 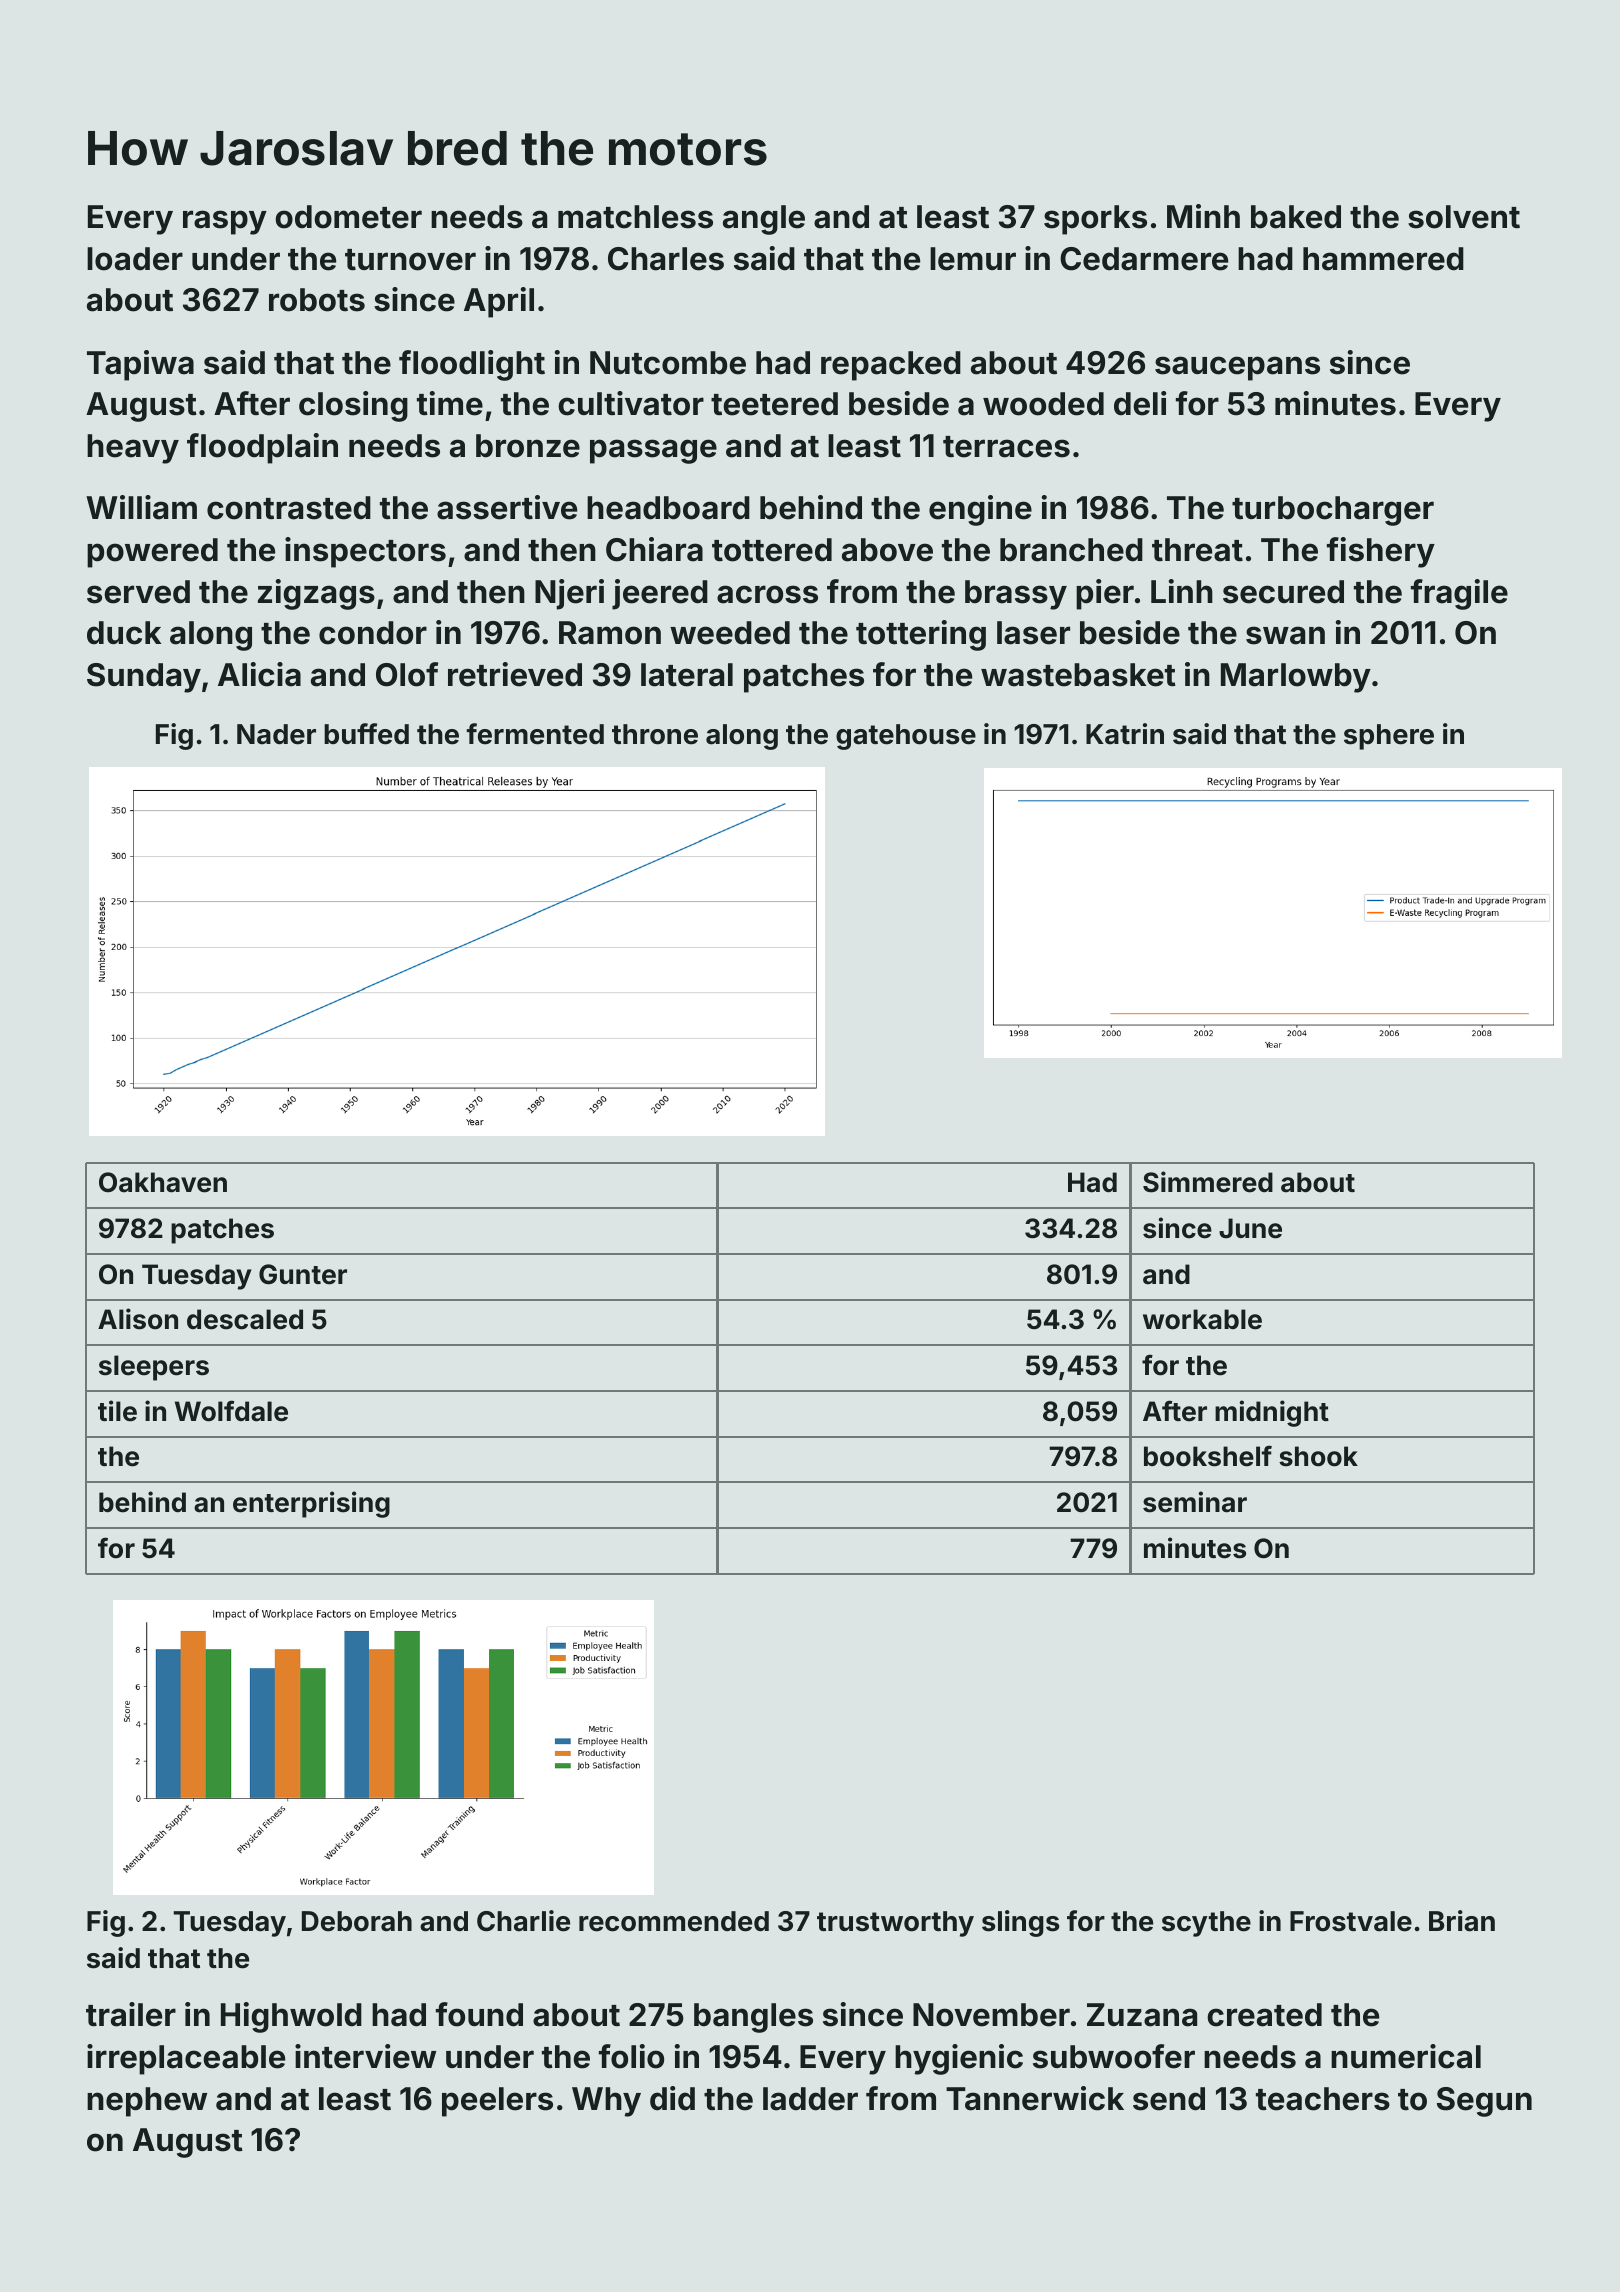 I want to click on Highwold, so click(x=291, y=2017).
